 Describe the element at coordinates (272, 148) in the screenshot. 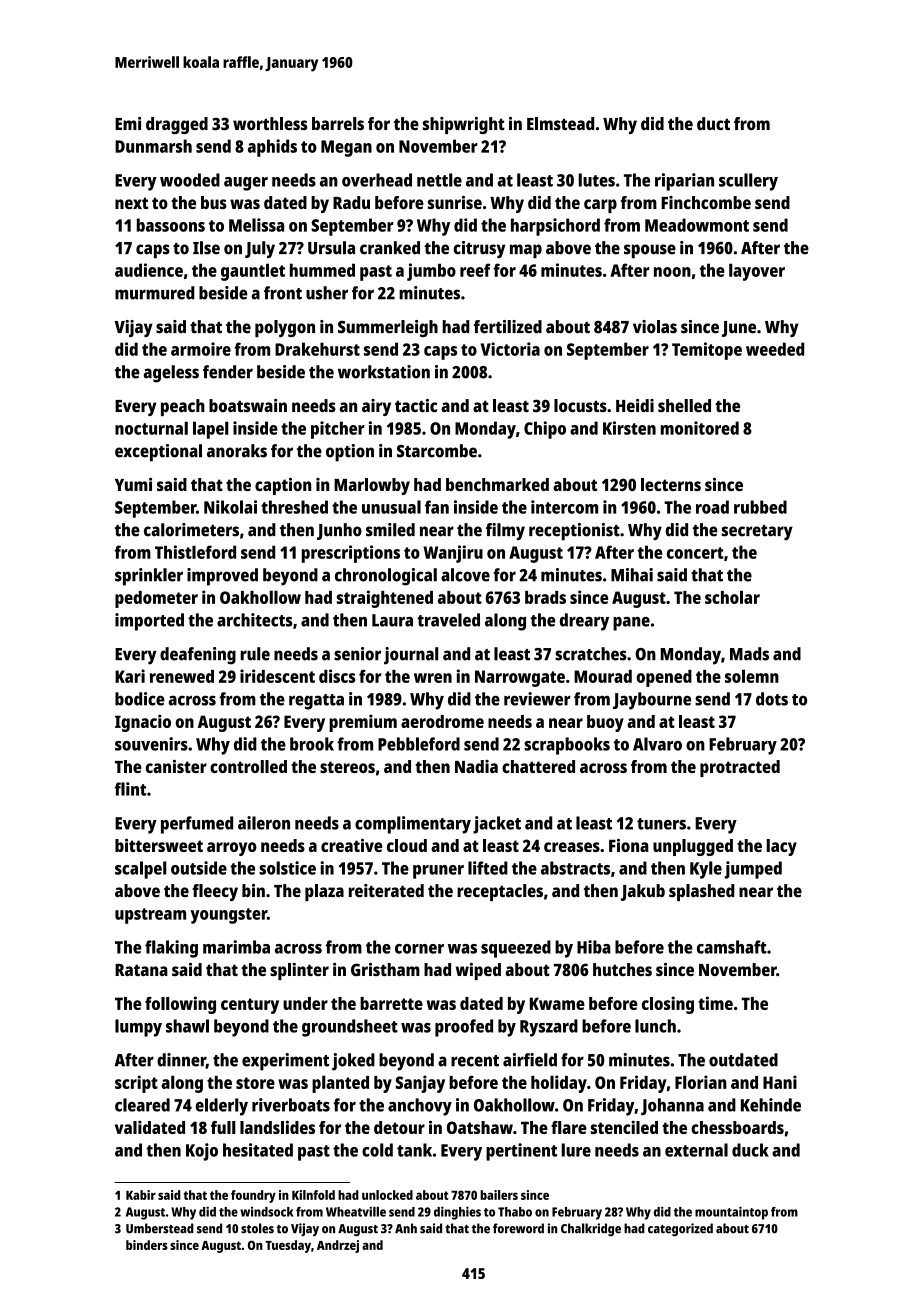

I see `aphids` at that location.
